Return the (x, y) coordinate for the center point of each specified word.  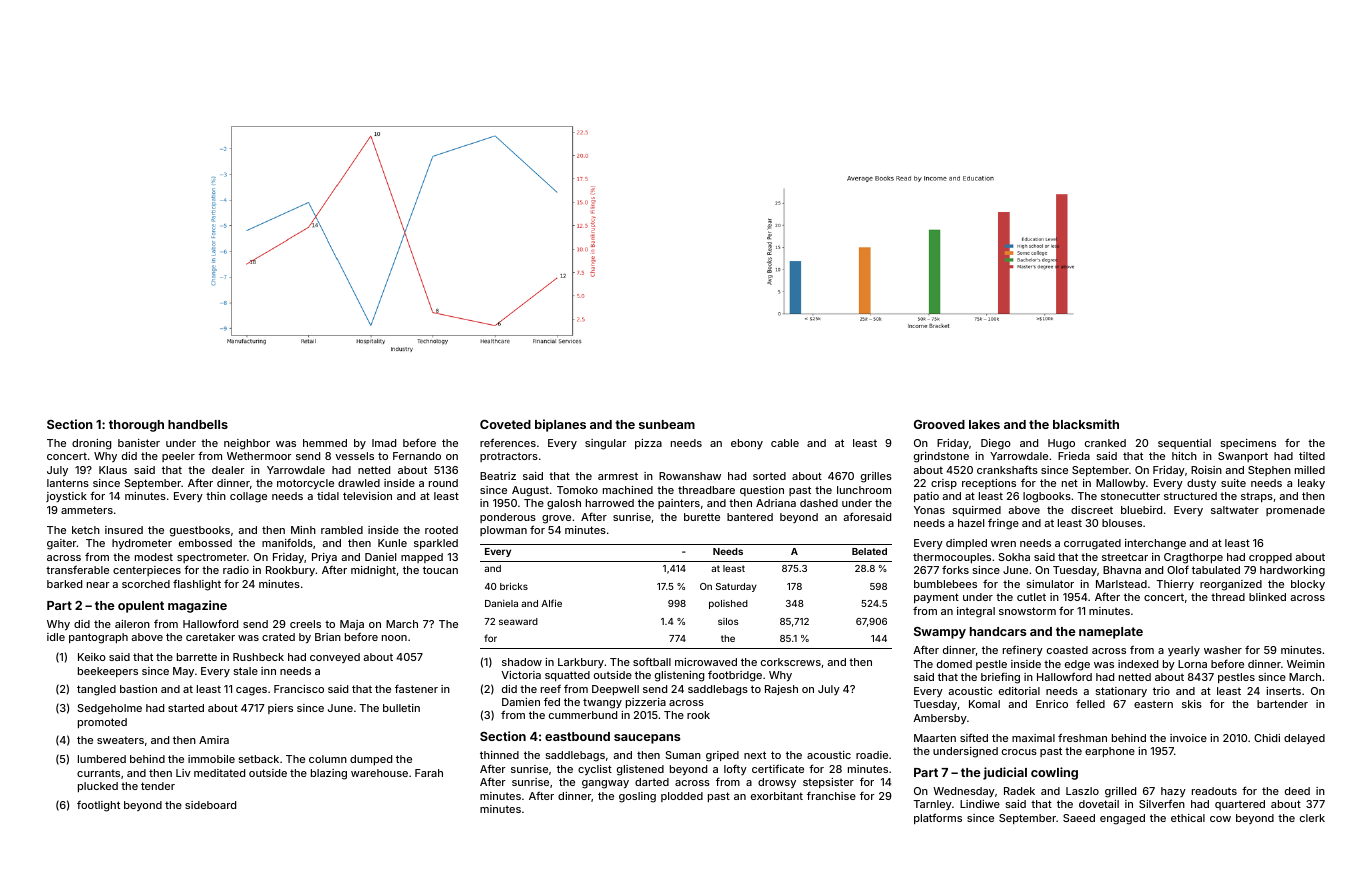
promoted (102, 723)
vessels (354, 456)
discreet (1092, 510)
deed (1297, 791)
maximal (1033, 738)
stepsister (828, 783)
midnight (373, 571)
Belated (869, 551)
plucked (98, 787)
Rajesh (781, 690)
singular (605, 444)
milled (1310, 470)
